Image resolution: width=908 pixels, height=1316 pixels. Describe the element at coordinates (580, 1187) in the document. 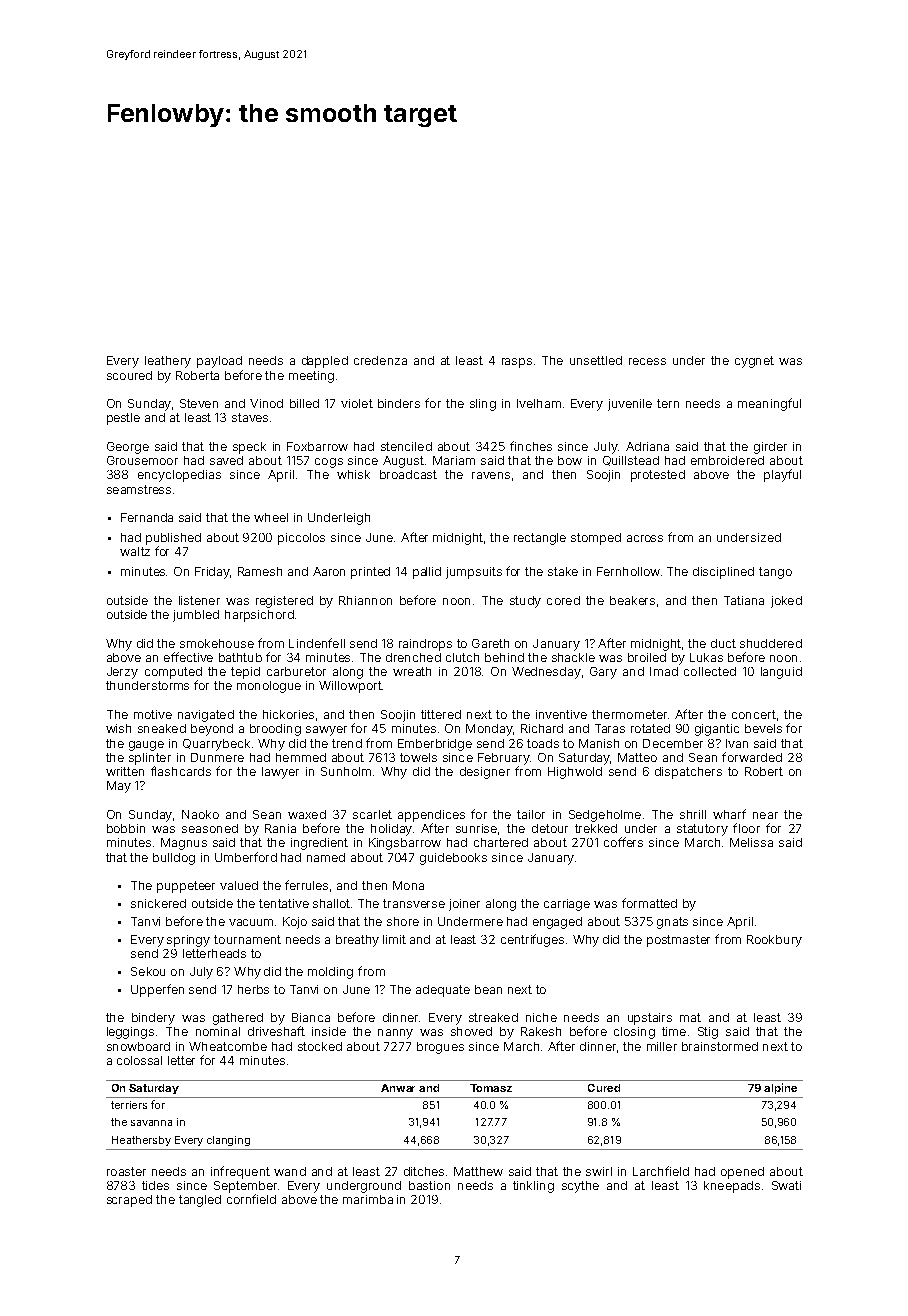

I see `scythe` at that location.
